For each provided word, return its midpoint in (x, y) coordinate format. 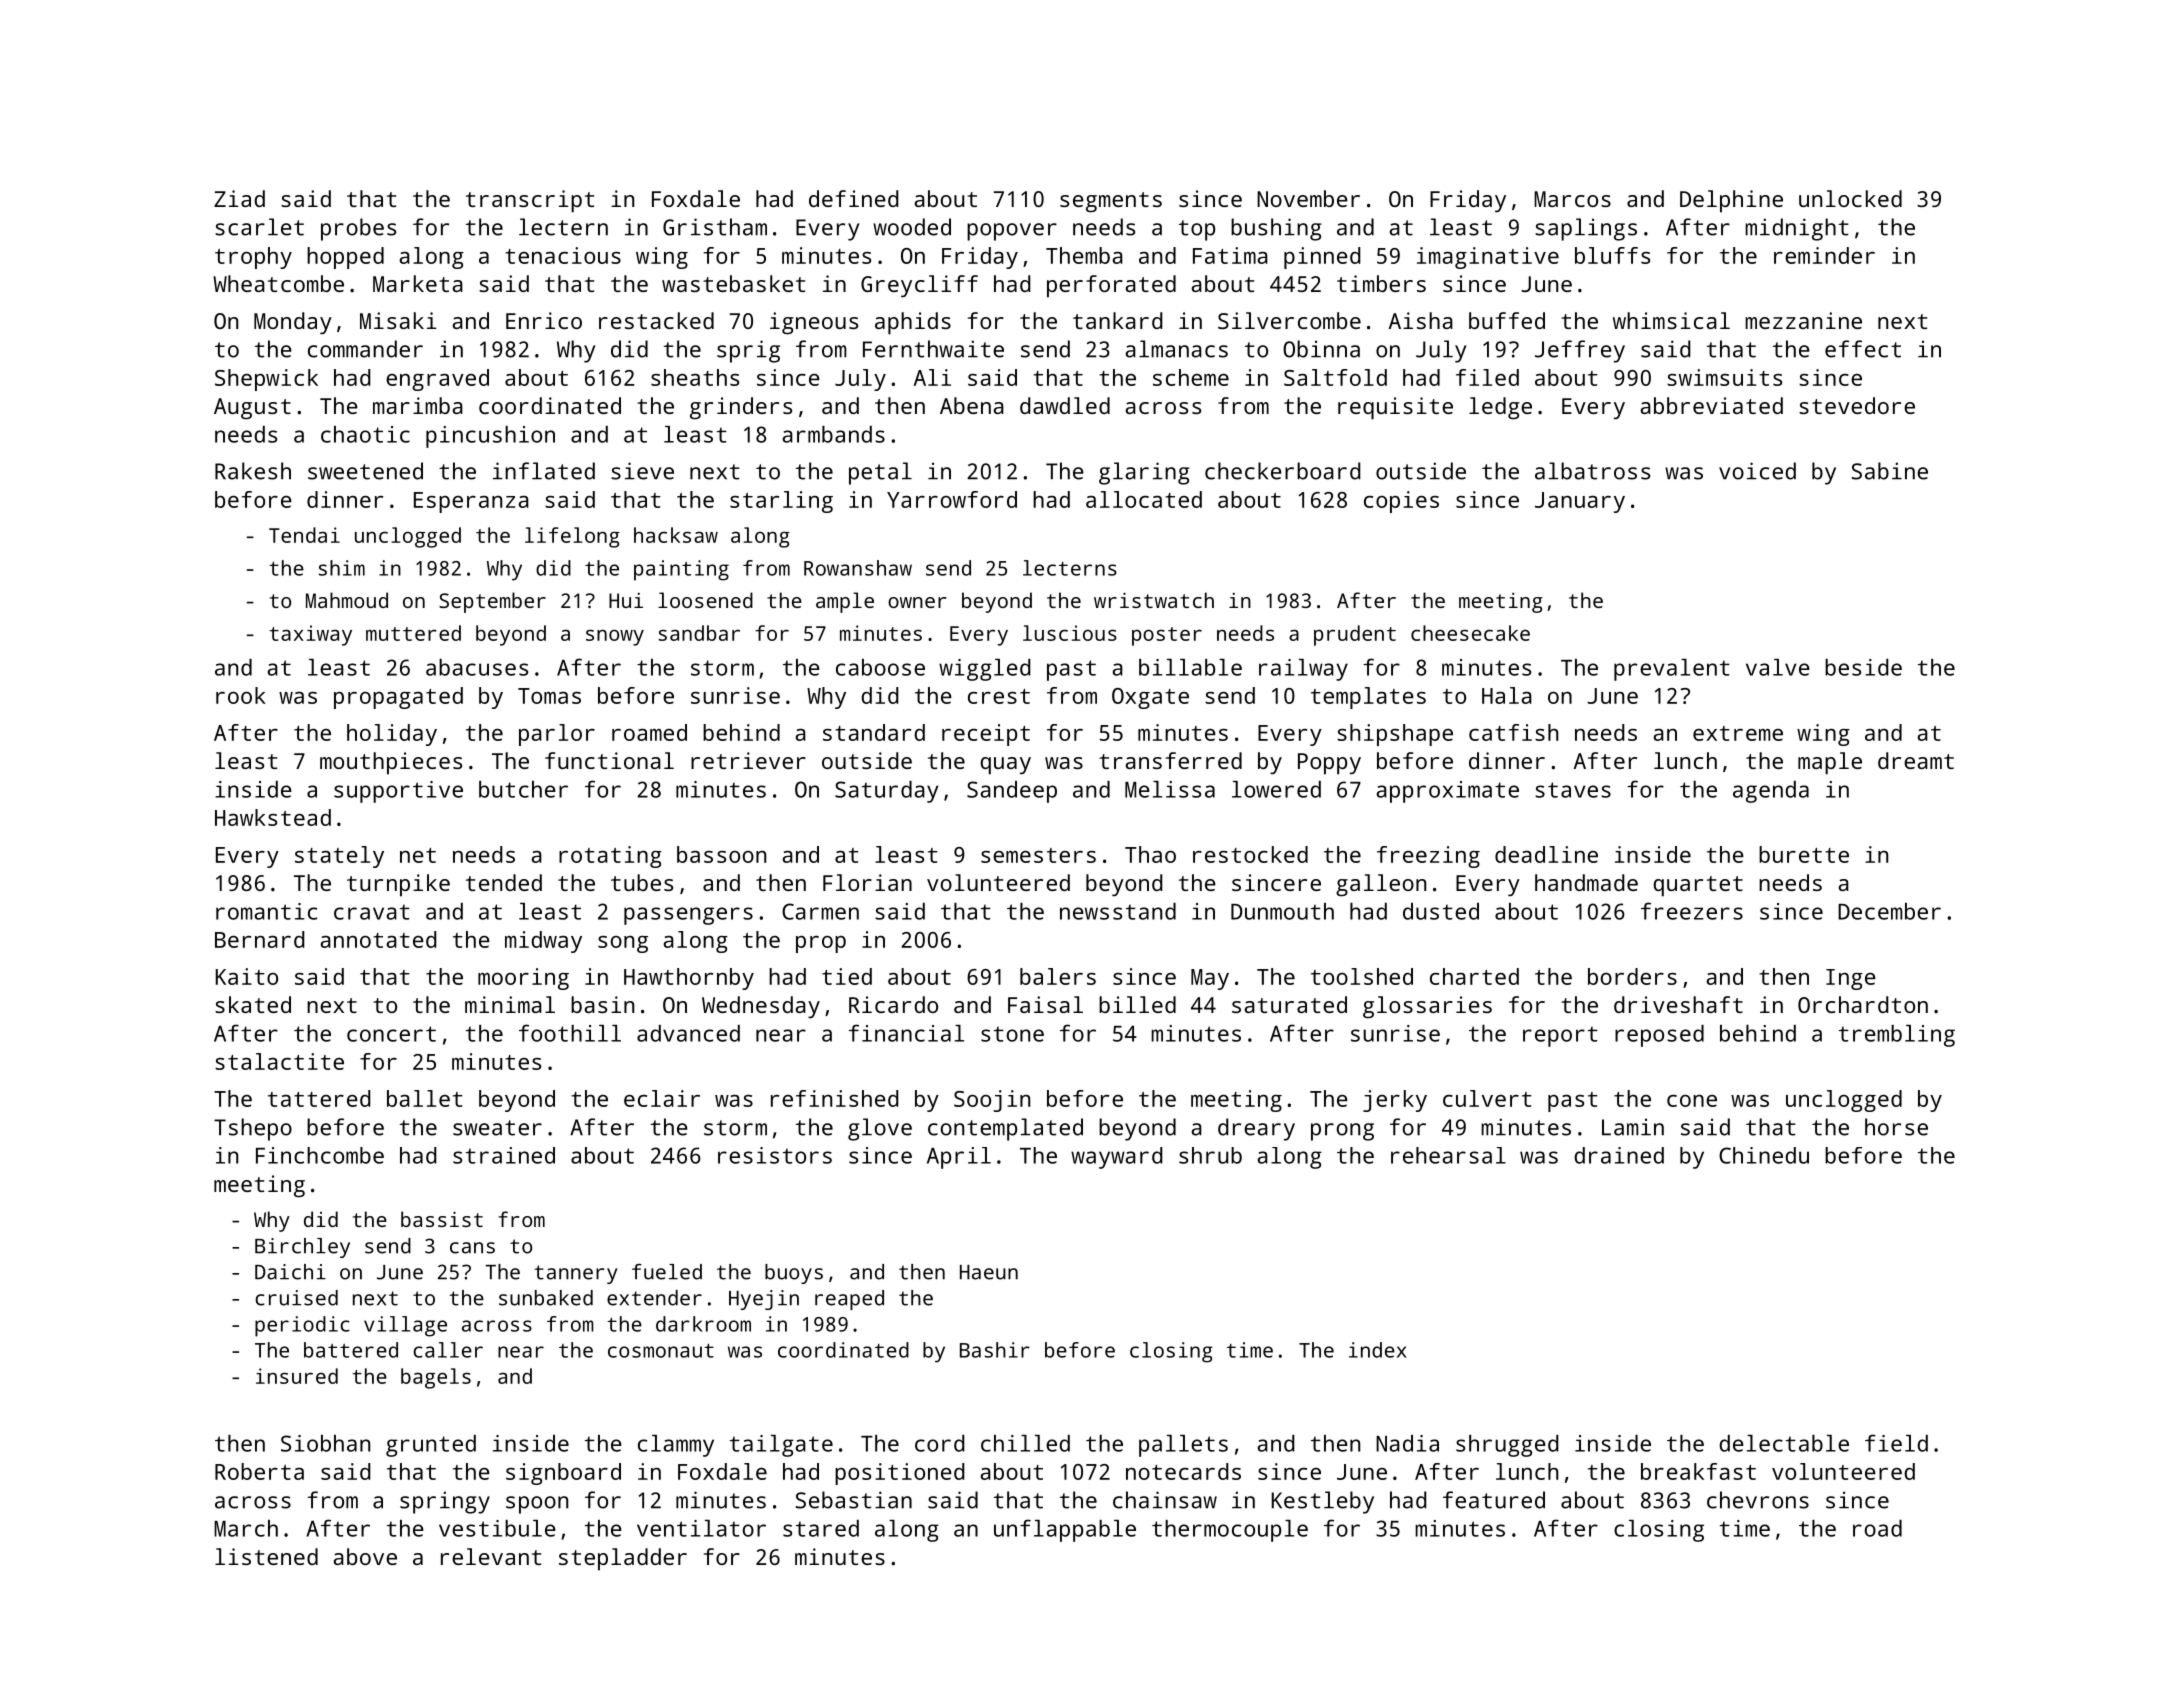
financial (906, 1033)
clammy (676, 1446)
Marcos (1572, 199)
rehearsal (1448, 1155)
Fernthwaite (933, 349)
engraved (437, 380)
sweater (497, 1128)
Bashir (995, 1350)
